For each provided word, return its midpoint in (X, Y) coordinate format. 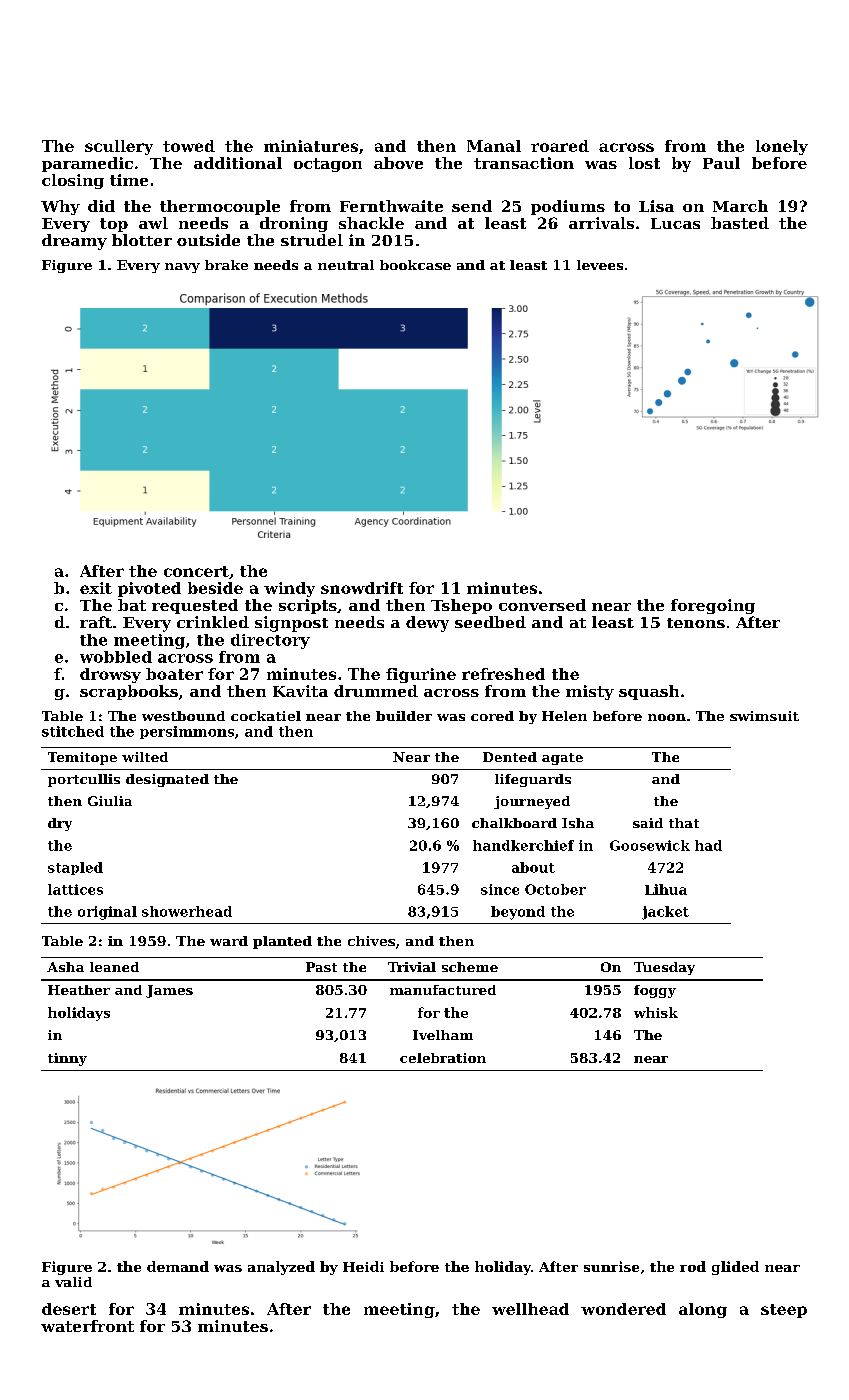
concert (196, 571)
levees (600, 265)
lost (644, 163)
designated (167, 780)
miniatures (311, 146)
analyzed (281, 1268)
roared (560, 146)
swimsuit (764, 716)
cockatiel (266, 716)
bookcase (415, 265)
